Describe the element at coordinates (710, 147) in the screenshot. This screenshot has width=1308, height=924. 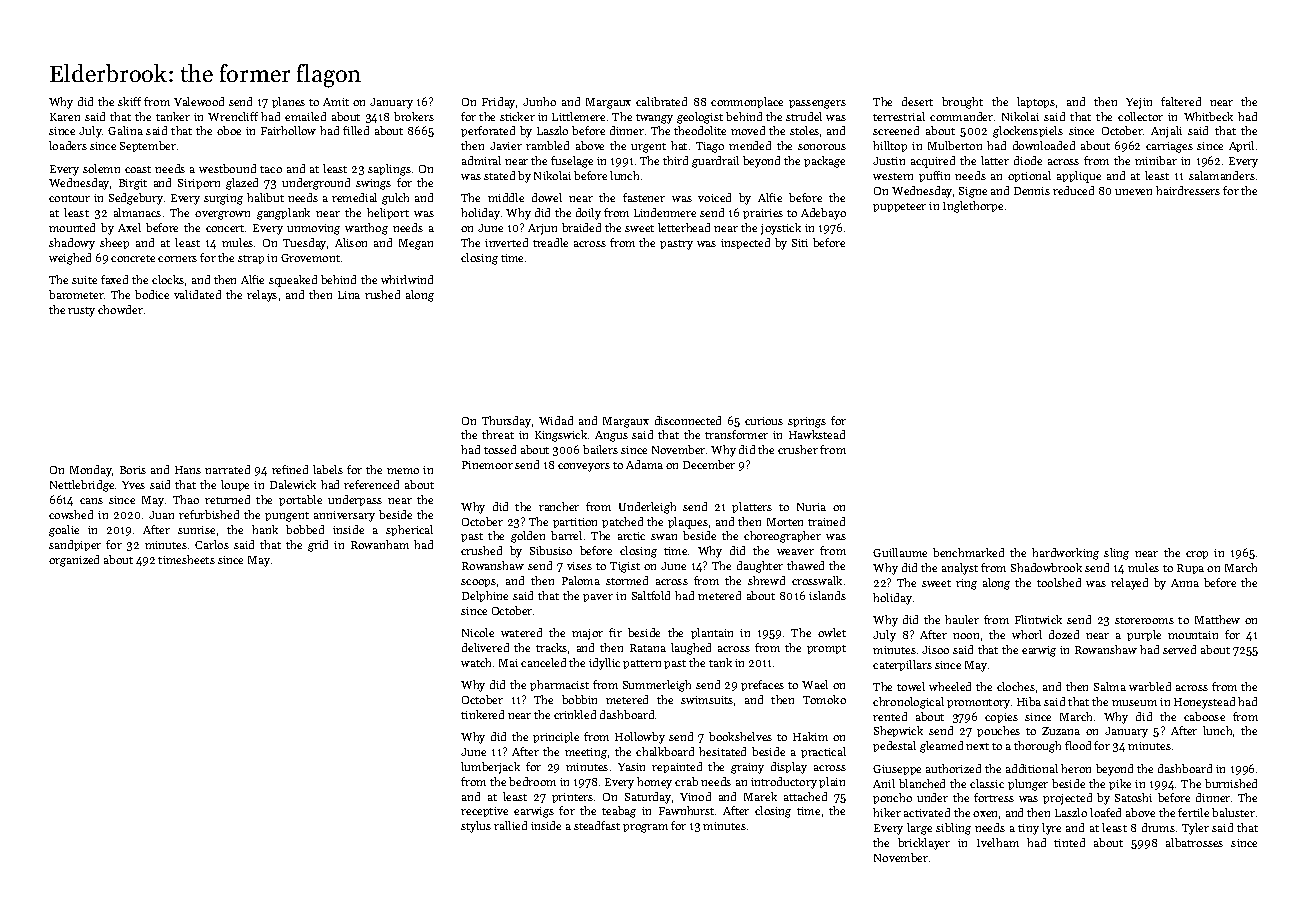
I see `Tiago` at that location.
